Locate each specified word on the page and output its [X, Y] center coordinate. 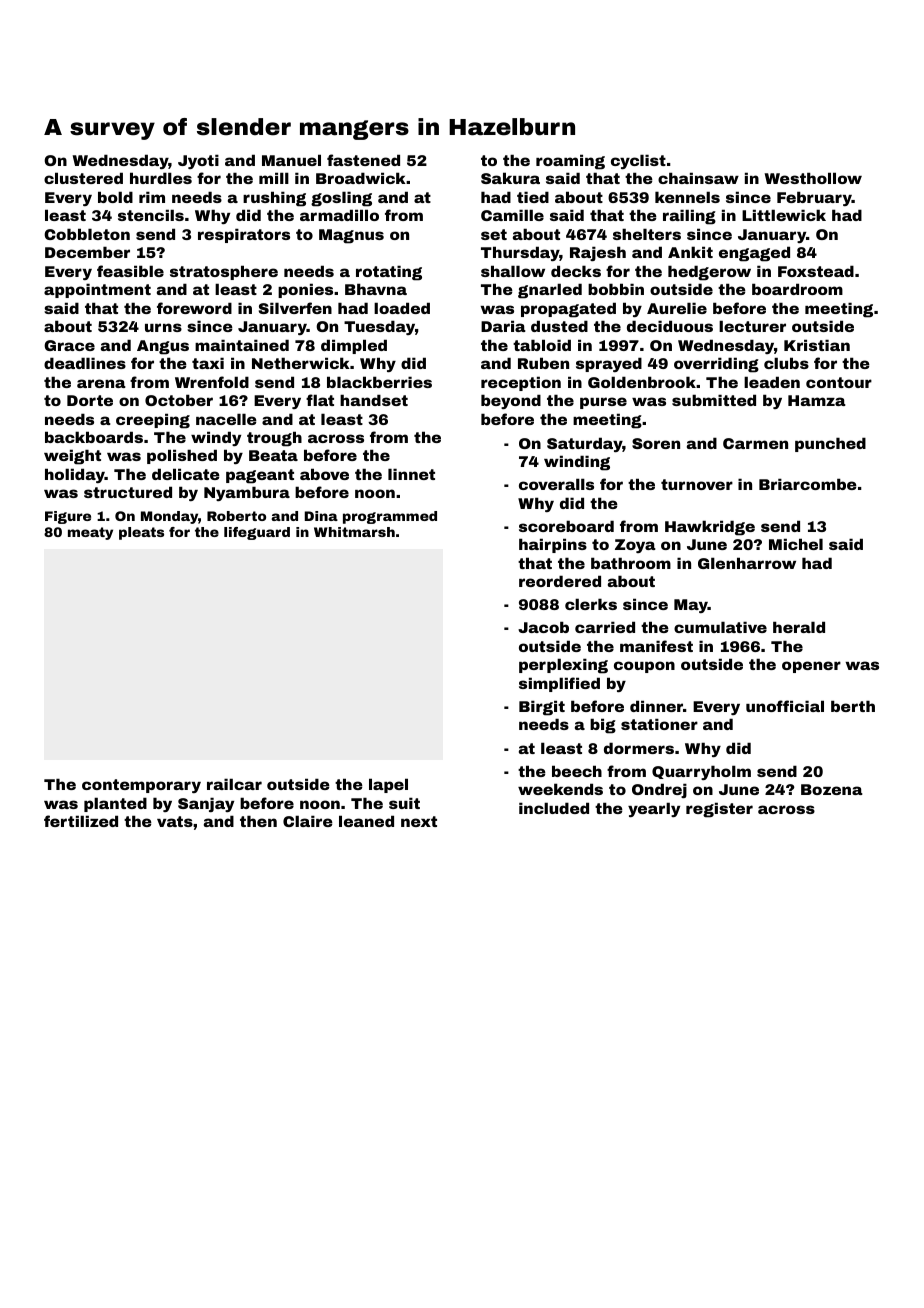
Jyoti [198, 161]
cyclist [638, 161]
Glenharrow [747, 563]
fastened [363, 160]
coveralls [556, 484]
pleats [141, 533]
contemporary [141, 786]
